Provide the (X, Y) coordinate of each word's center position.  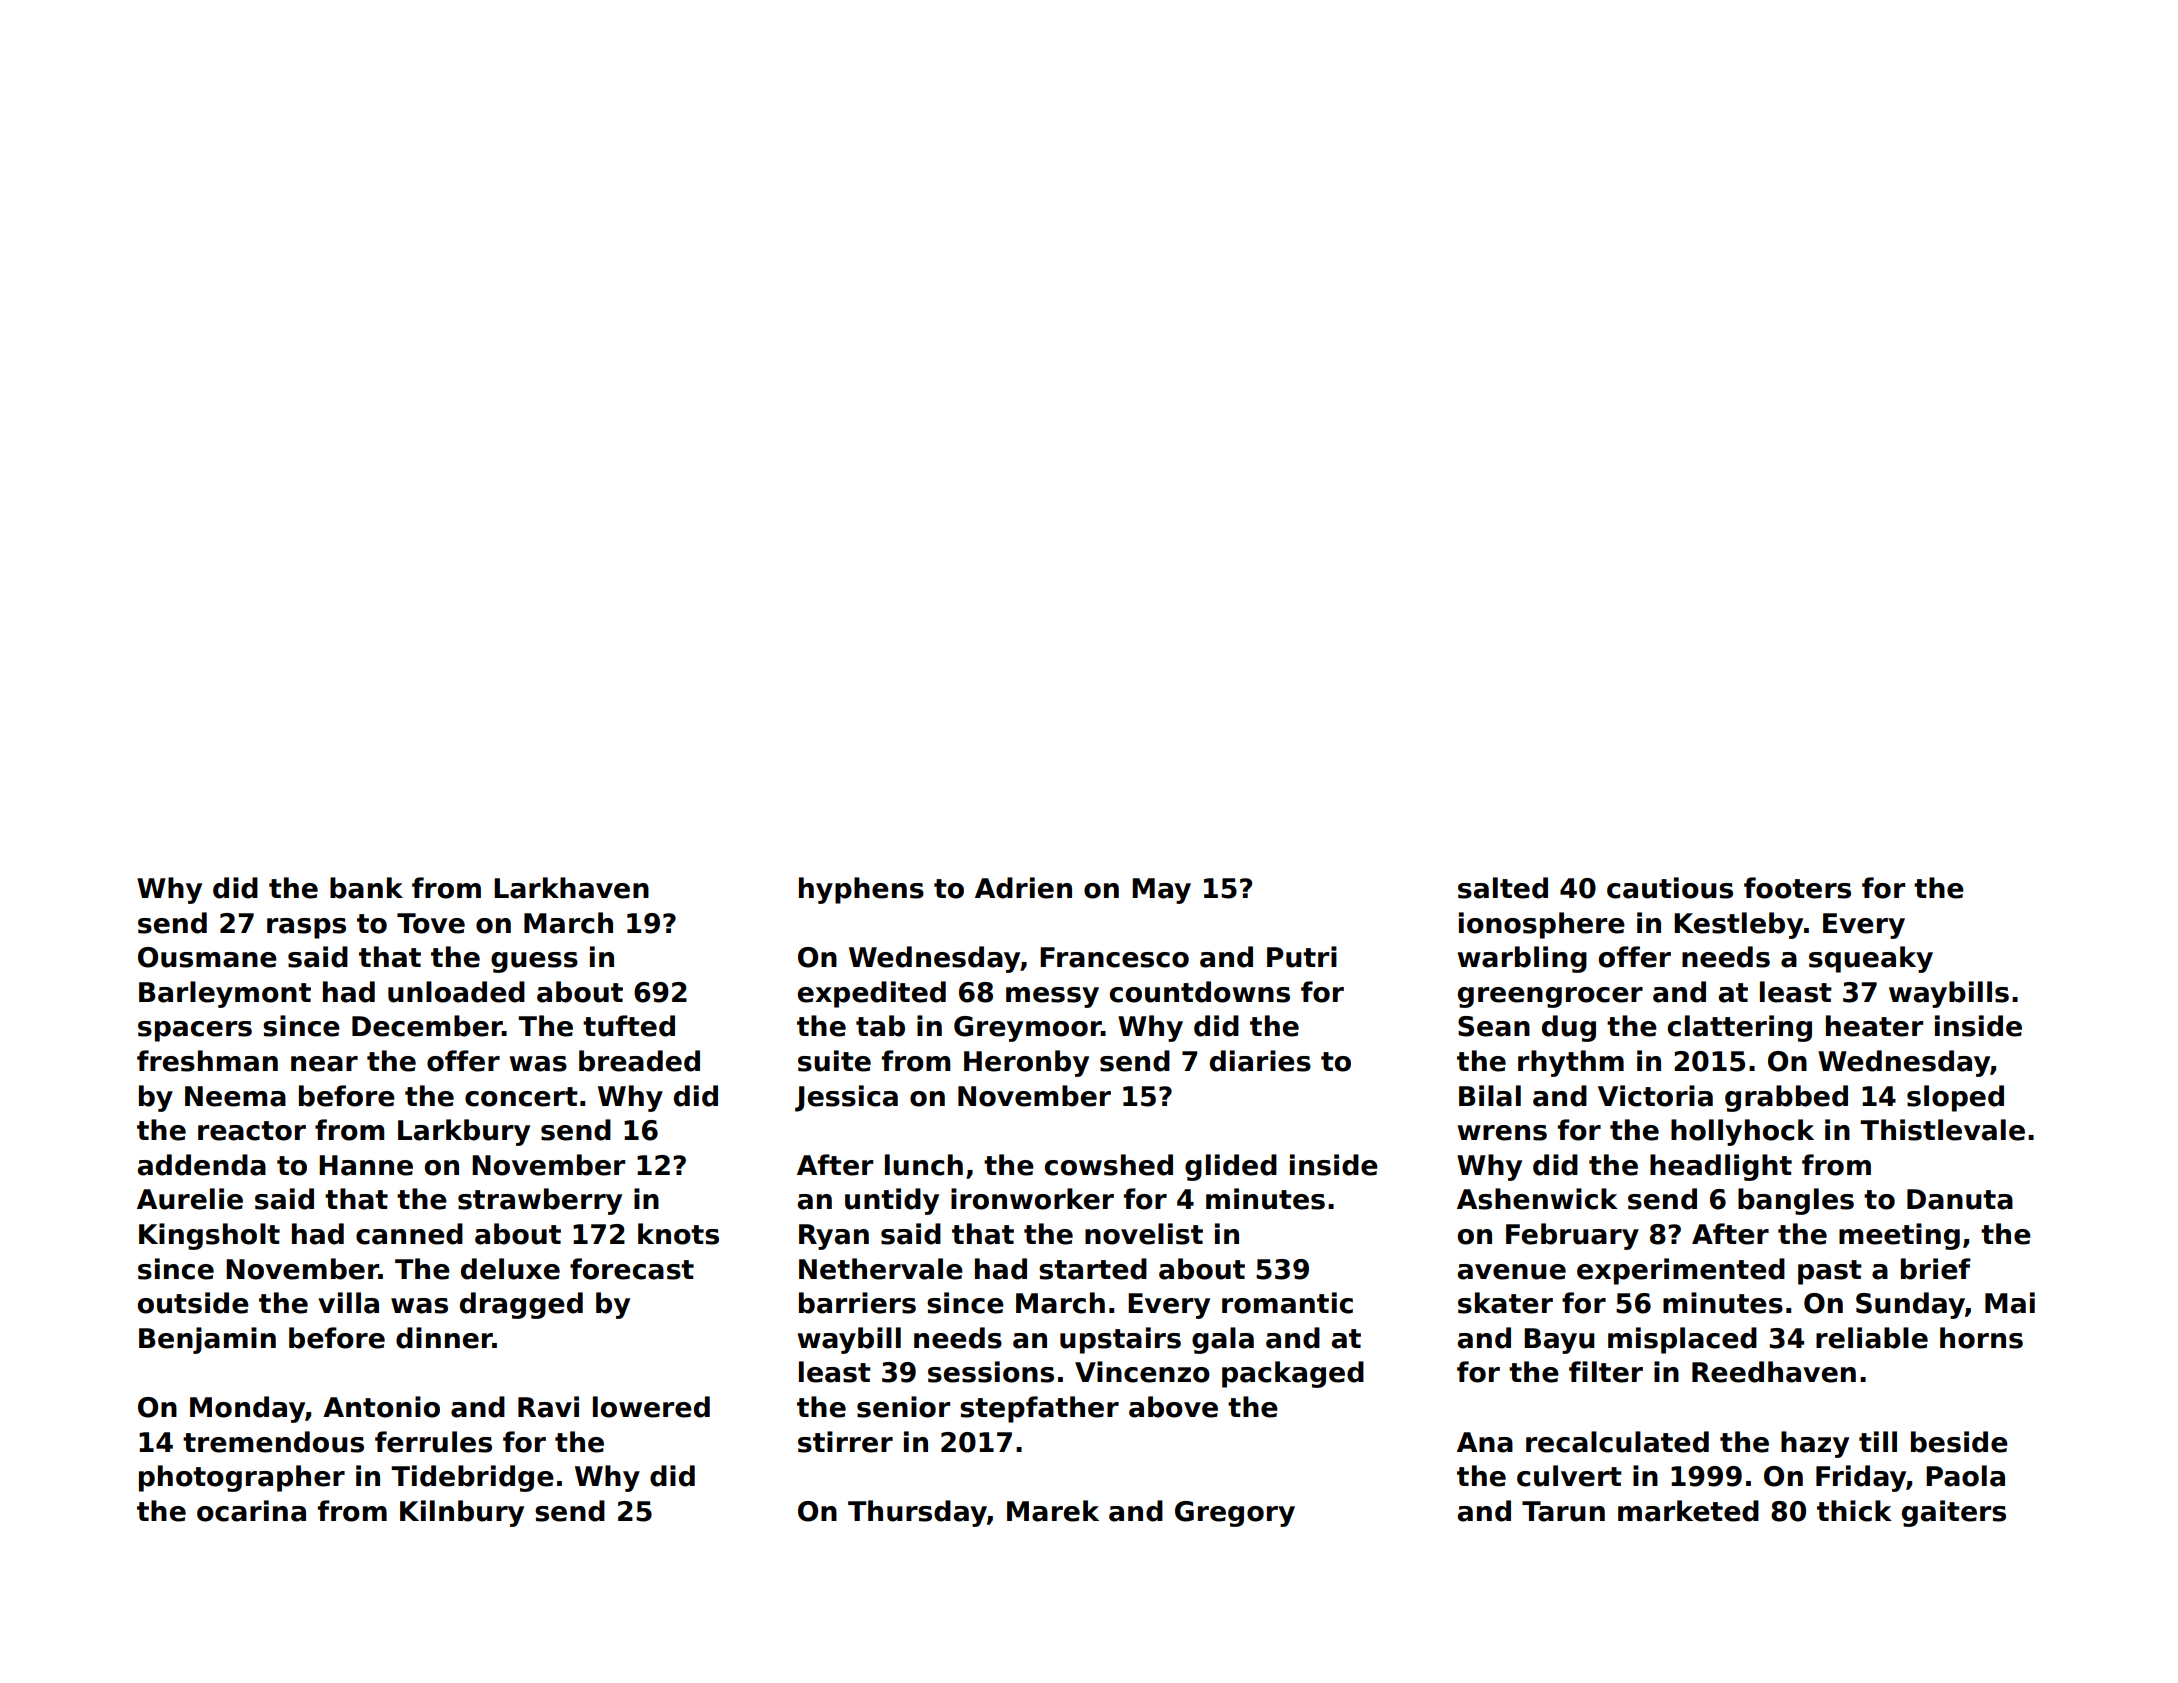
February (1572, 1236)
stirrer (845, 1442)
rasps (306, 928)
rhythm (1571, 1063)
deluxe (510, 1269)
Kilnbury (462, 1513)
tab (880, 1026)
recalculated (1617, 1442)
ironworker (1032, 1199)
